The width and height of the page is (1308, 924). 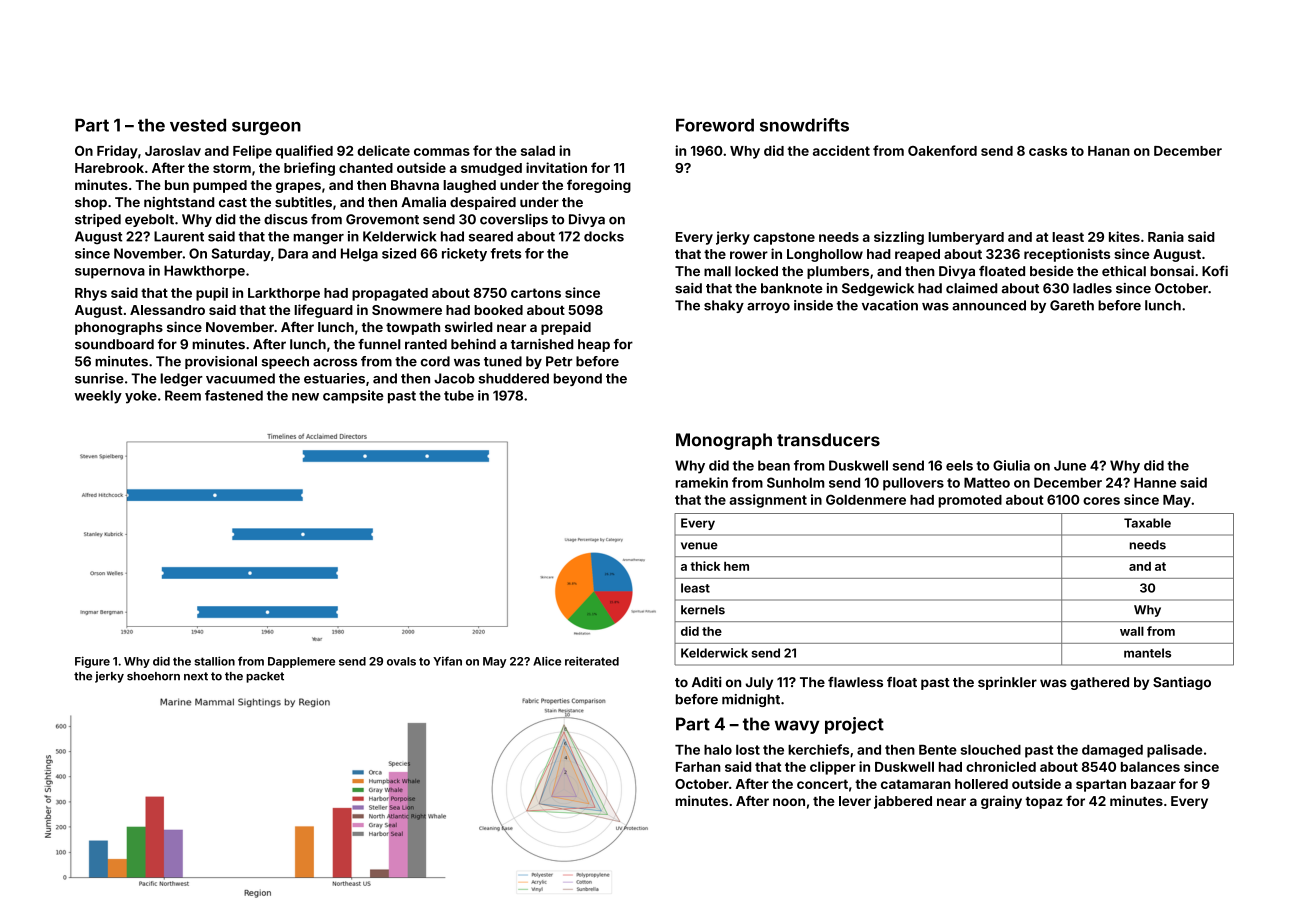 I want to click on weekly, so click(x=98, y=397).
